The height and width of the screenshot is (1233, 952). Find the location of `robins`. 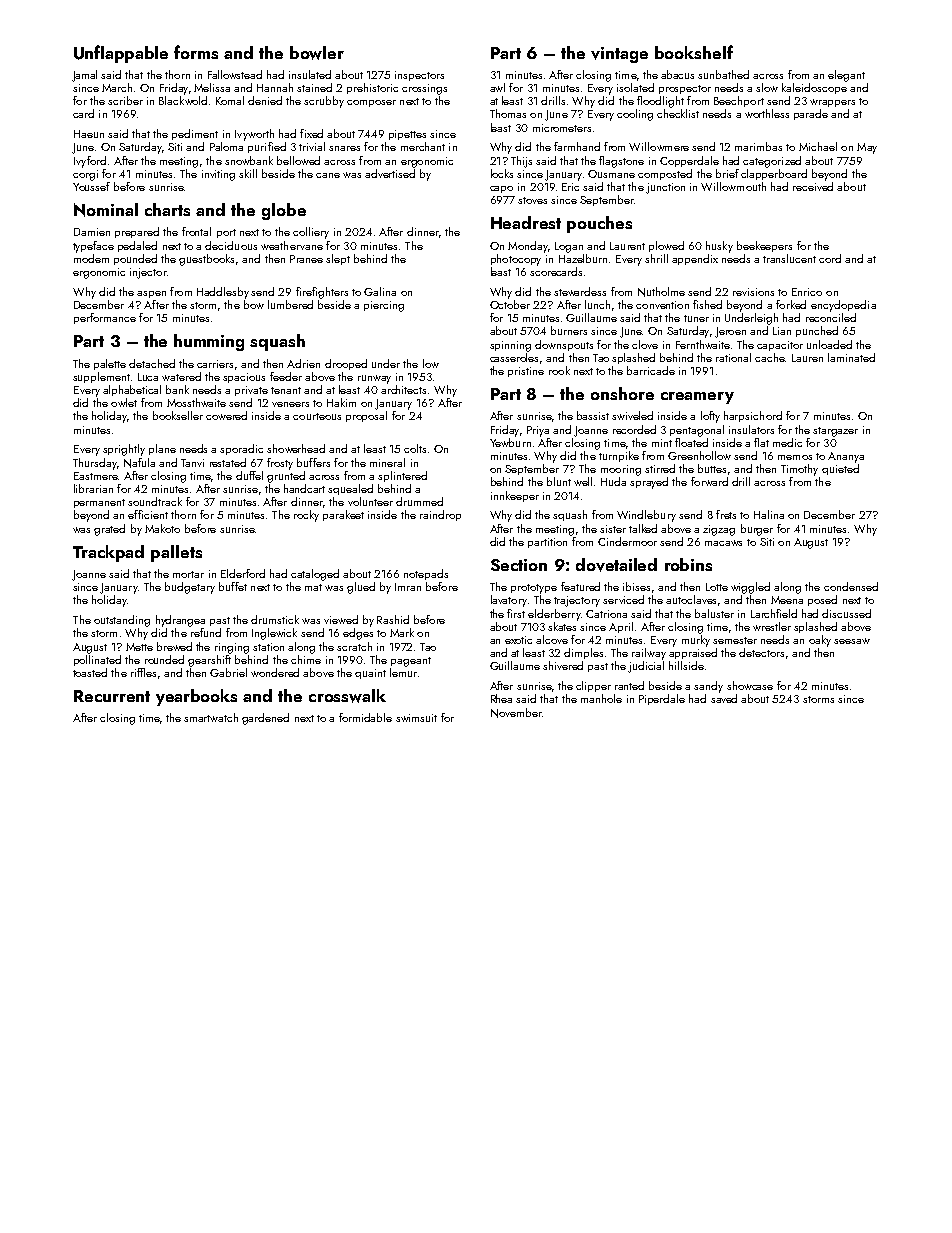

robins is located at coordinates (688, 564).
